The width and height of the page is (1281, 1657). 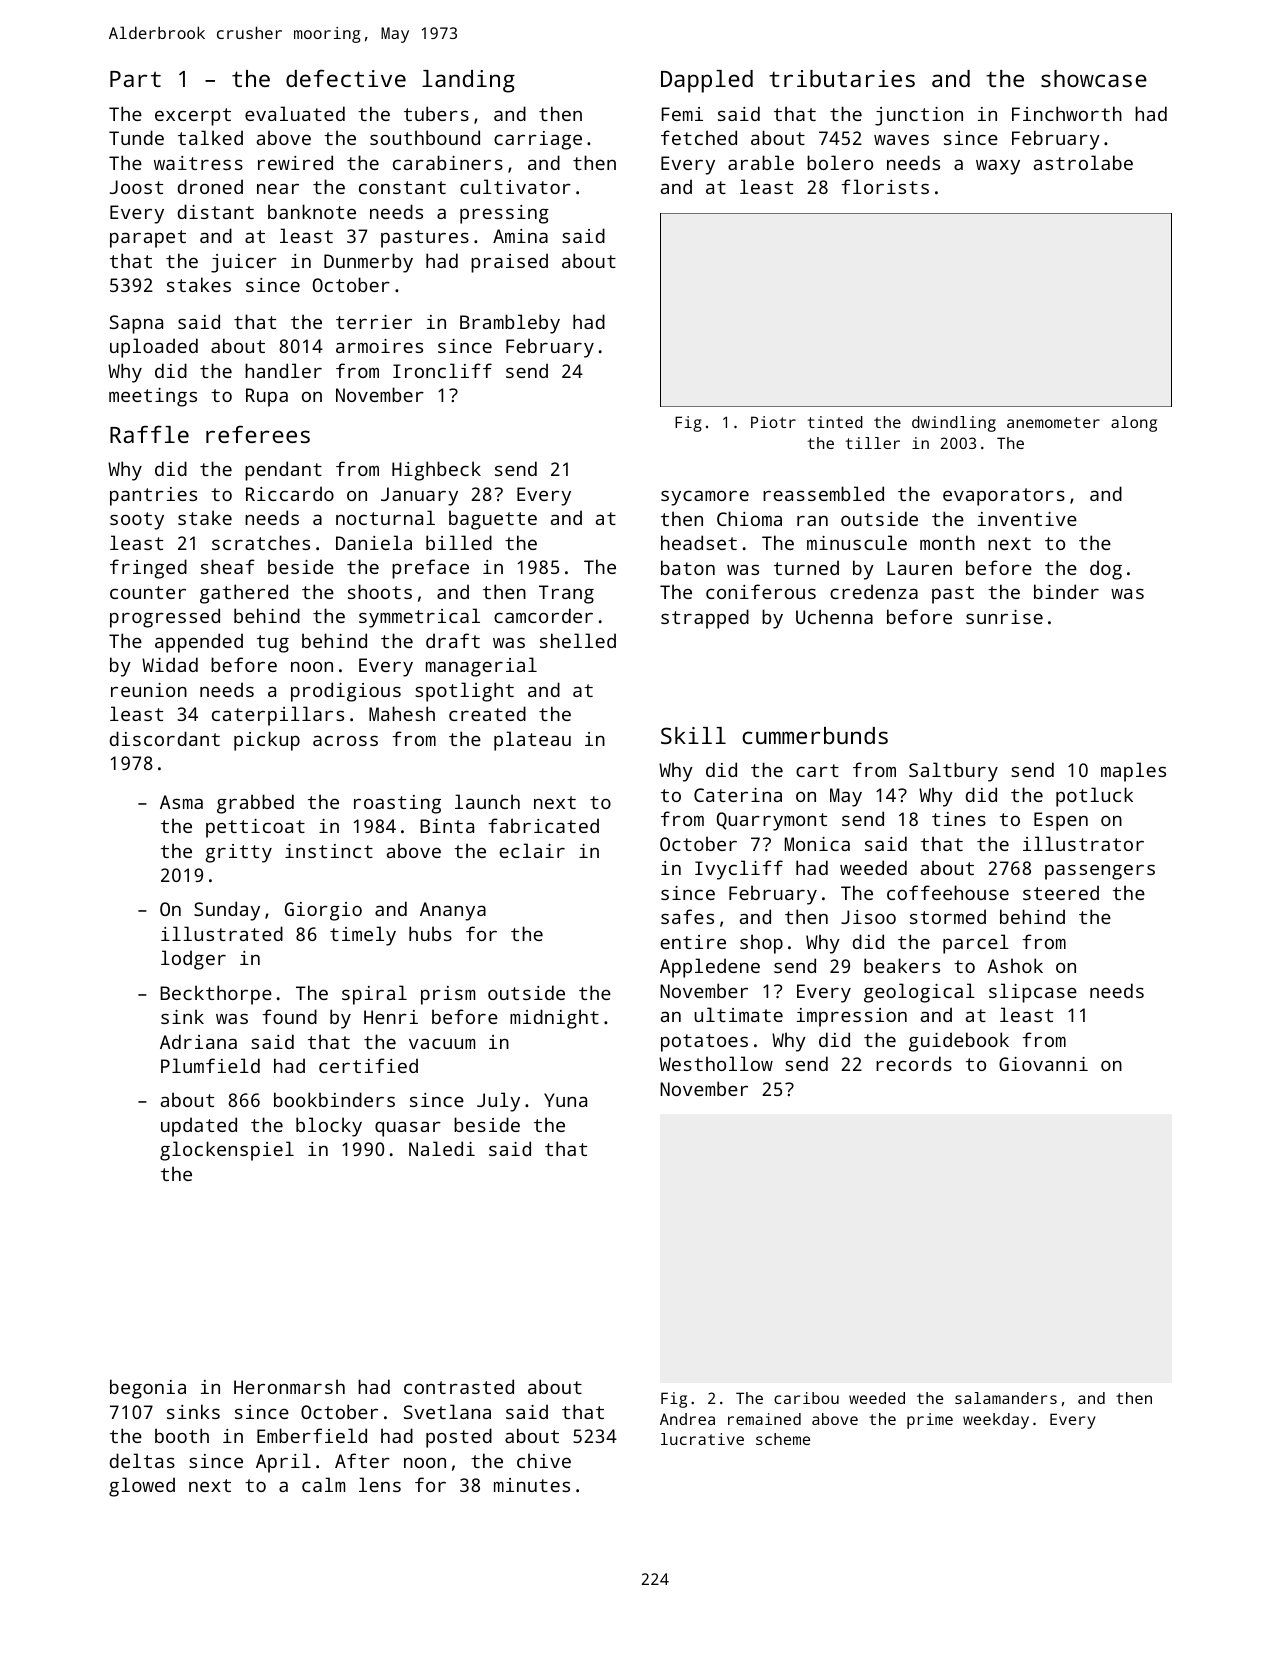 I want to click on Espen, so click(x=1061, y=821).
